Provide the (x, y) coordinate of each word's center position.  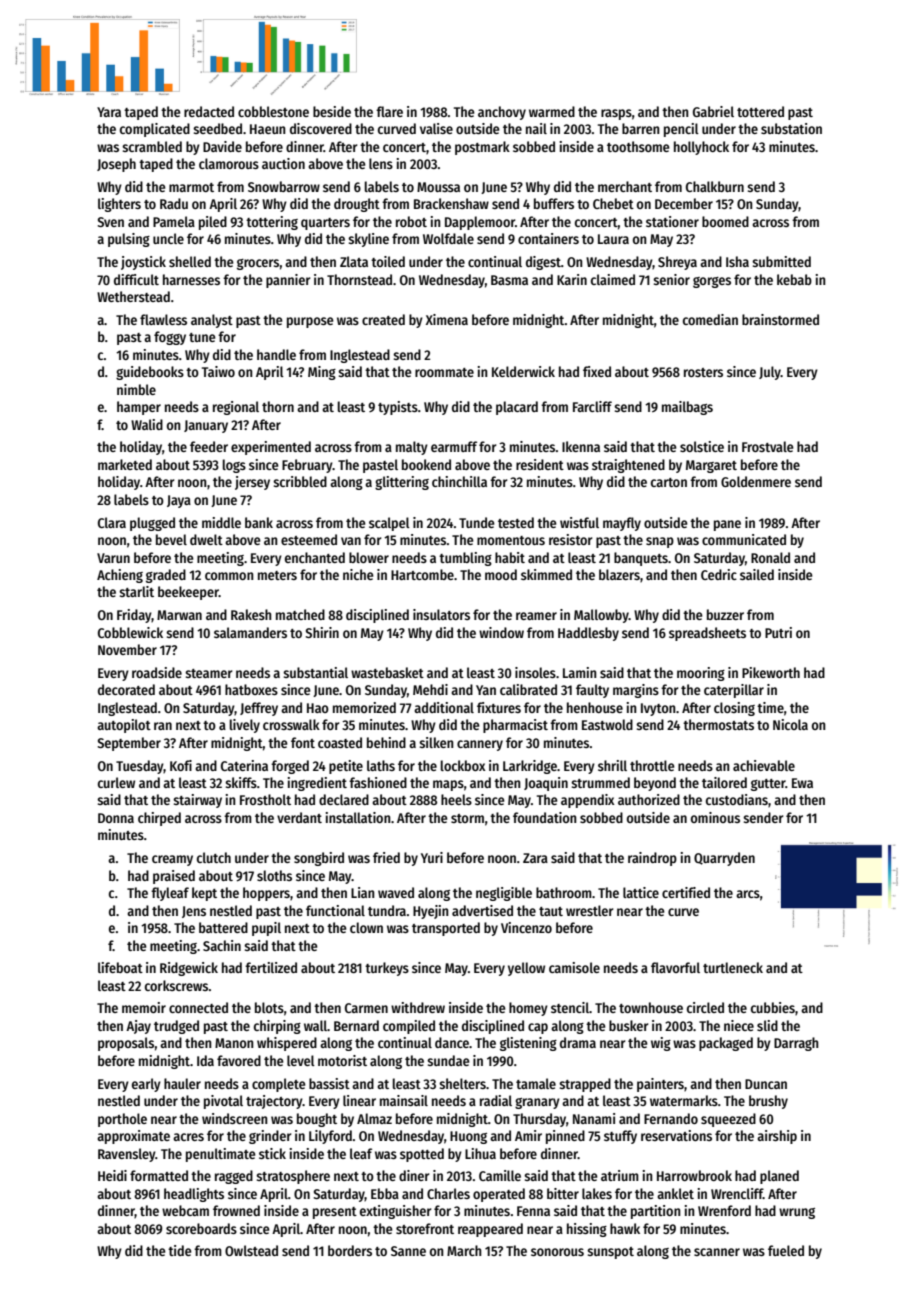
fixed (597, 371)
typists (398, 408)
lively (245, 726)
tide (180, 1250)
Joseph (116, 165)
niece (739, 1025)
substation (791, 128)
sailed (757, 574)
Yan (486, 690)
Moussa (438, 187)
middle (221, 522)
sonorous (557, 1252)
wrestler (590, 910)
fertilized (271, 967)
